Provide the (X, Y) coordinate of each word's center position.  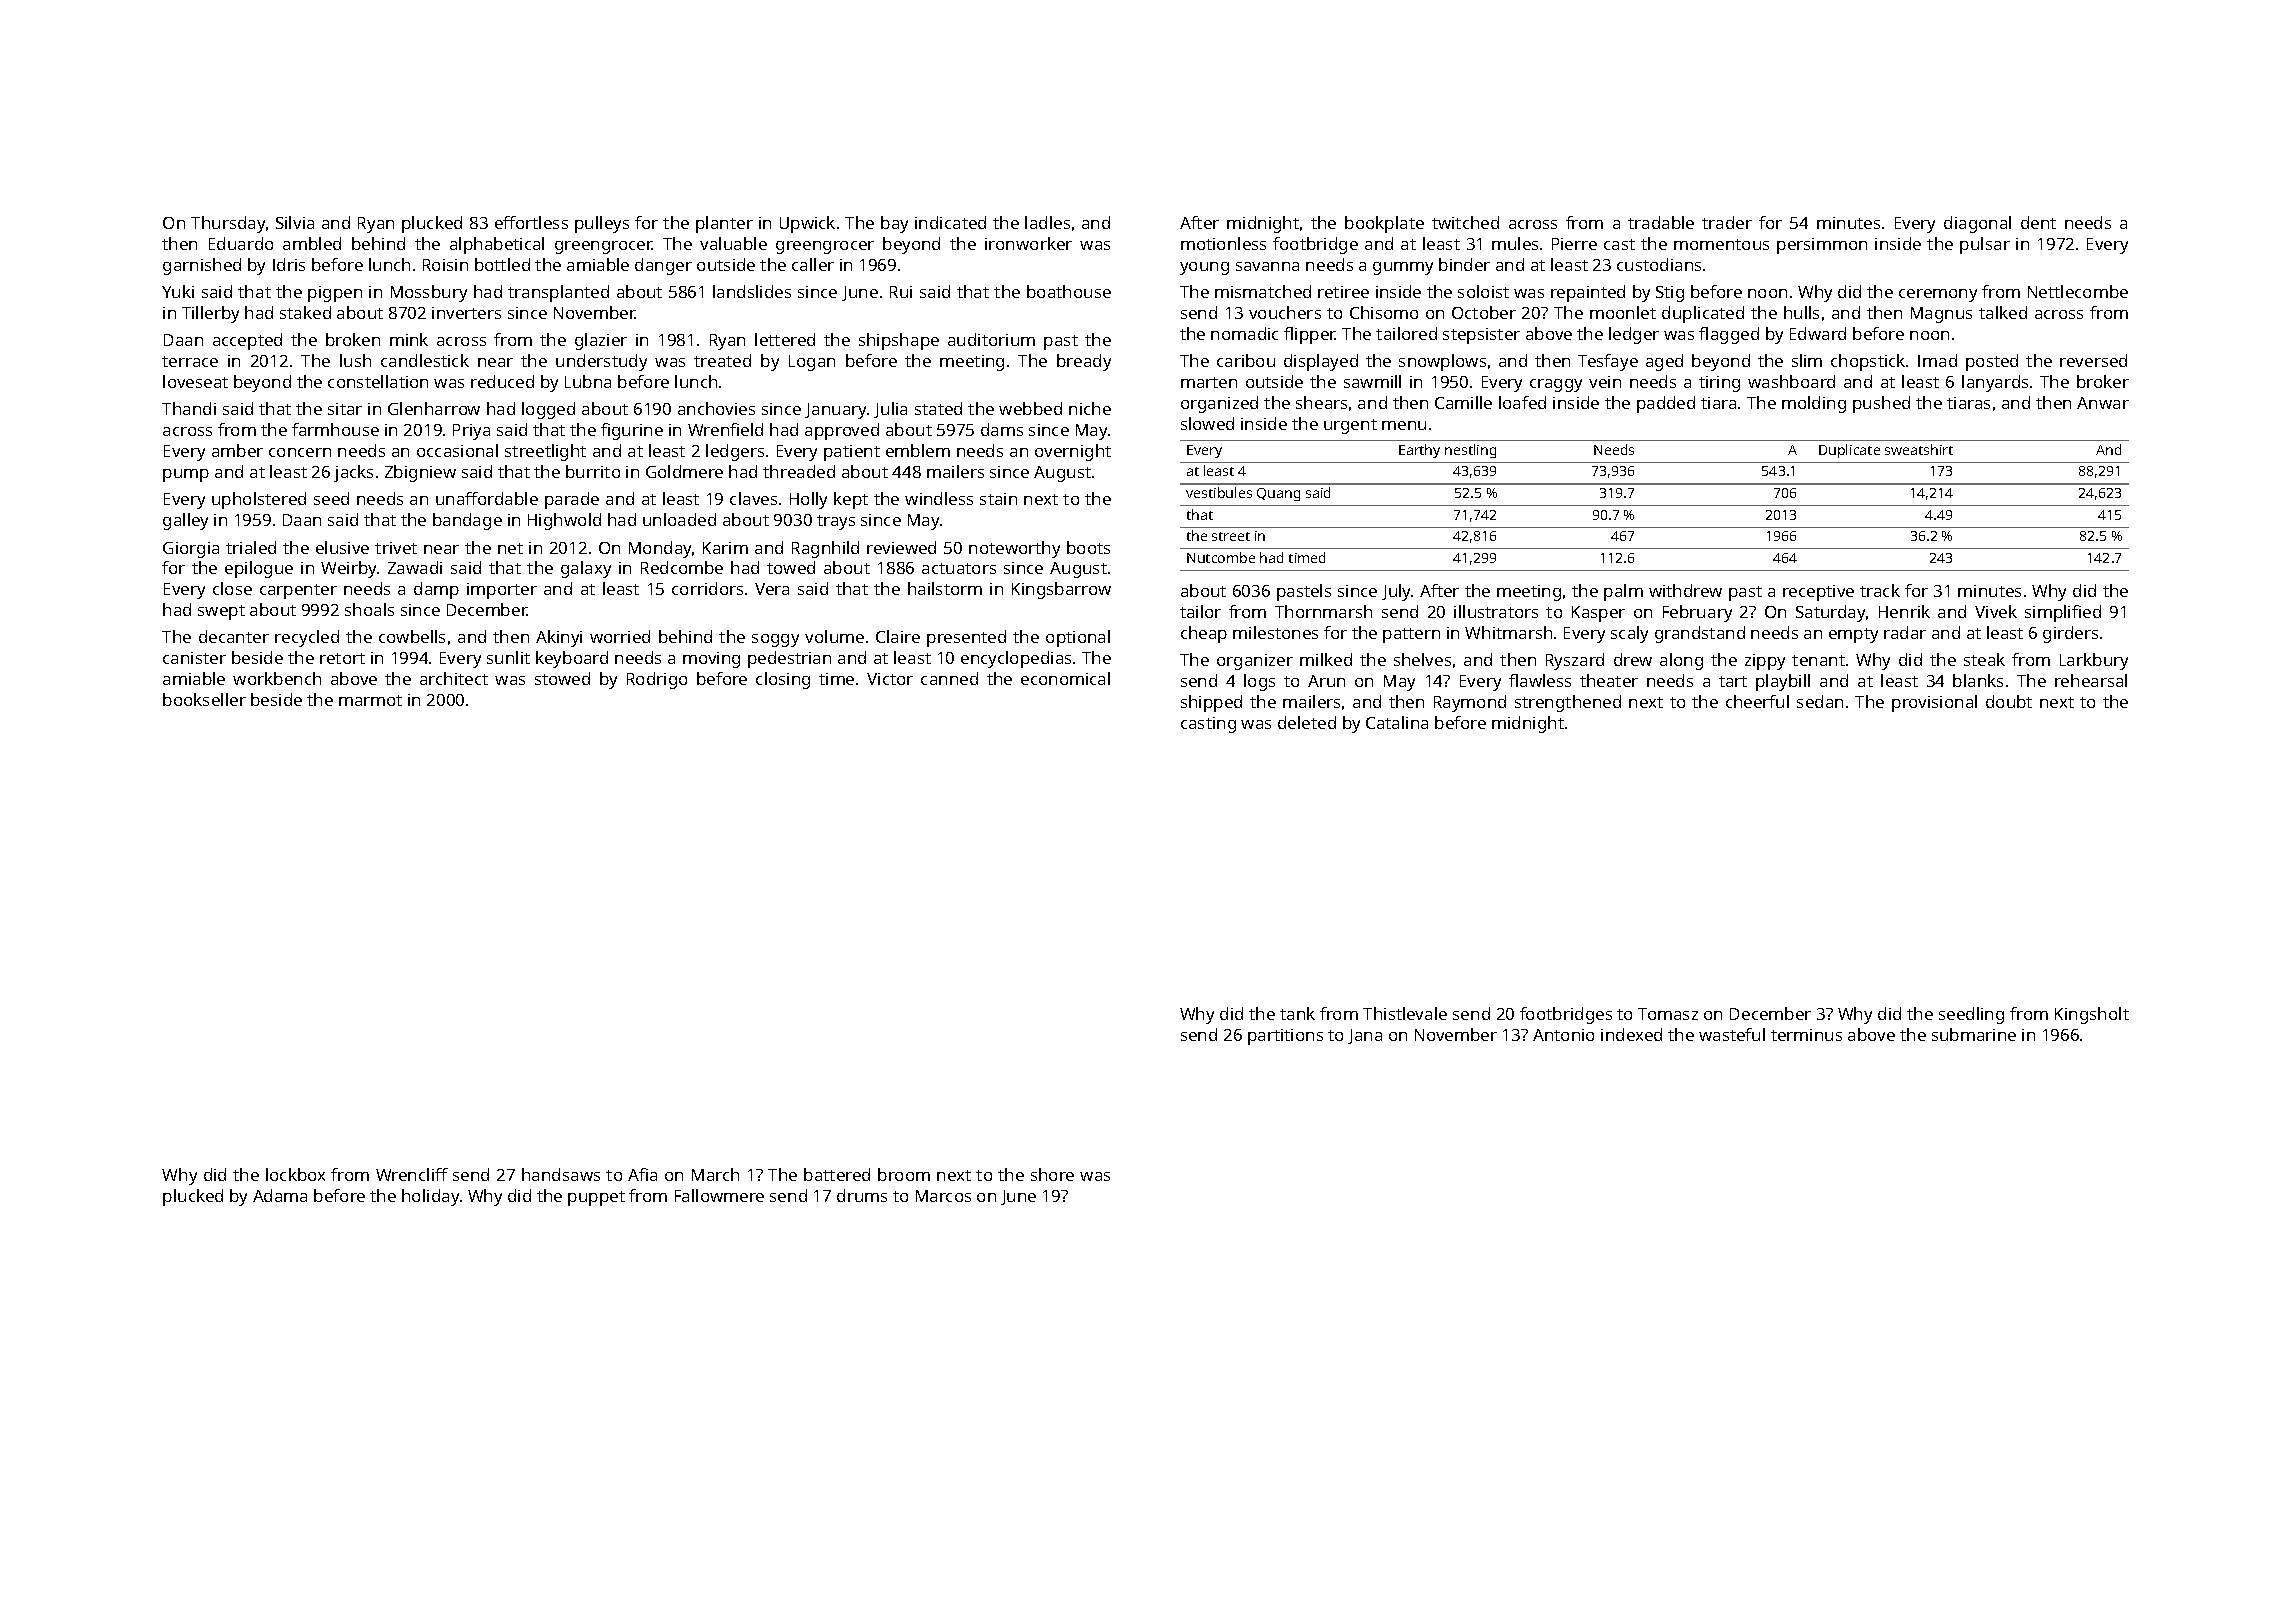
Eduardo (241, 243)
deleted (1307, 722)
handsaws (561, 1174)
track (1880, 590)
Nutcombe (1221, 557)
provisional (1934, 703)
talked (2003, 312)
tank (1297, 1013)
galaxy (586, 569)
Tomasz (1668, 1014)
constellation (378, 381)
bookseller (204, 699)
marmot (370, 700)
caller (813, 264)
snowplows (1442, 362)
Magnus (1941, 315)
